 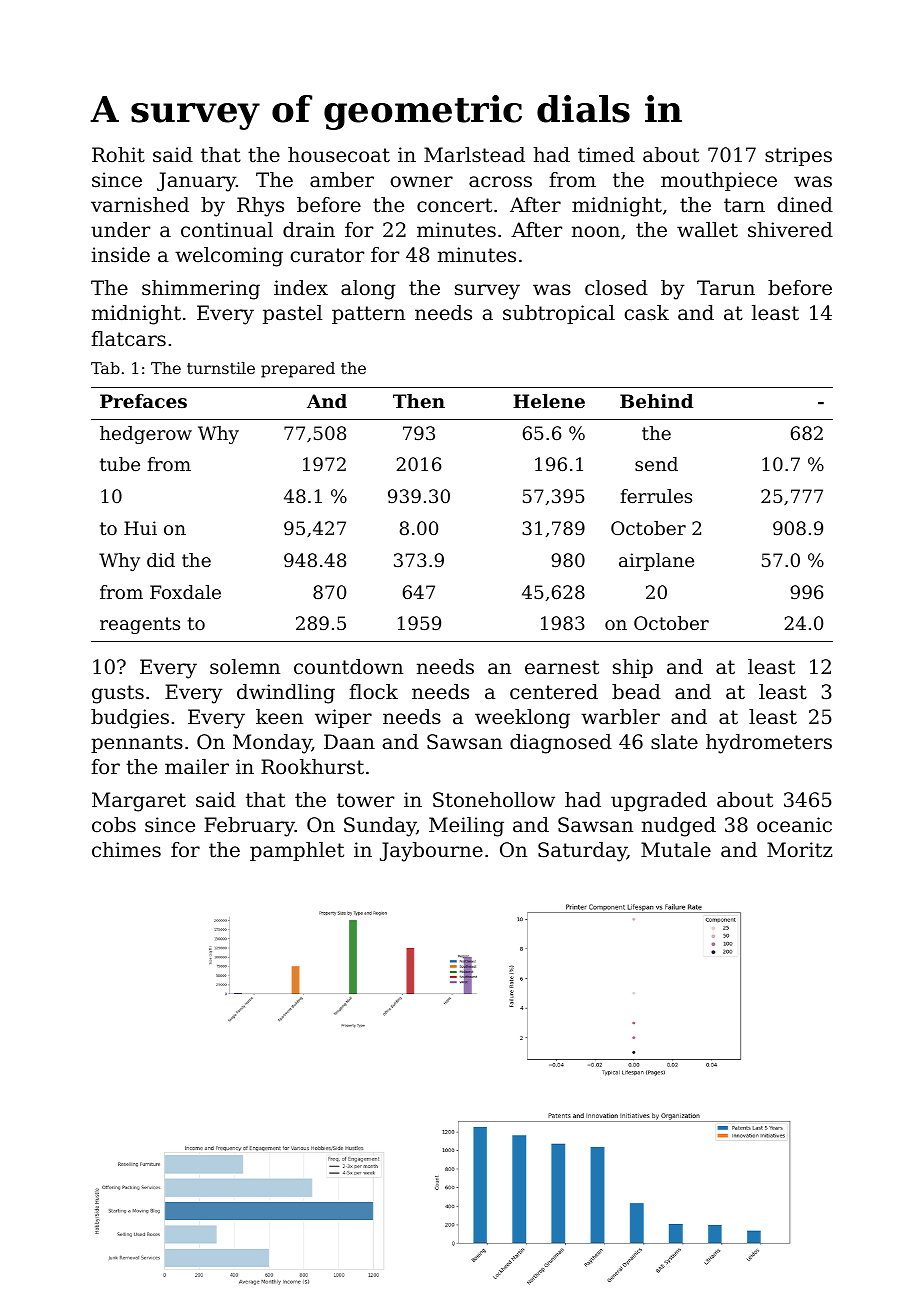 I want to click on varnished, so click(x=140, y=205).
